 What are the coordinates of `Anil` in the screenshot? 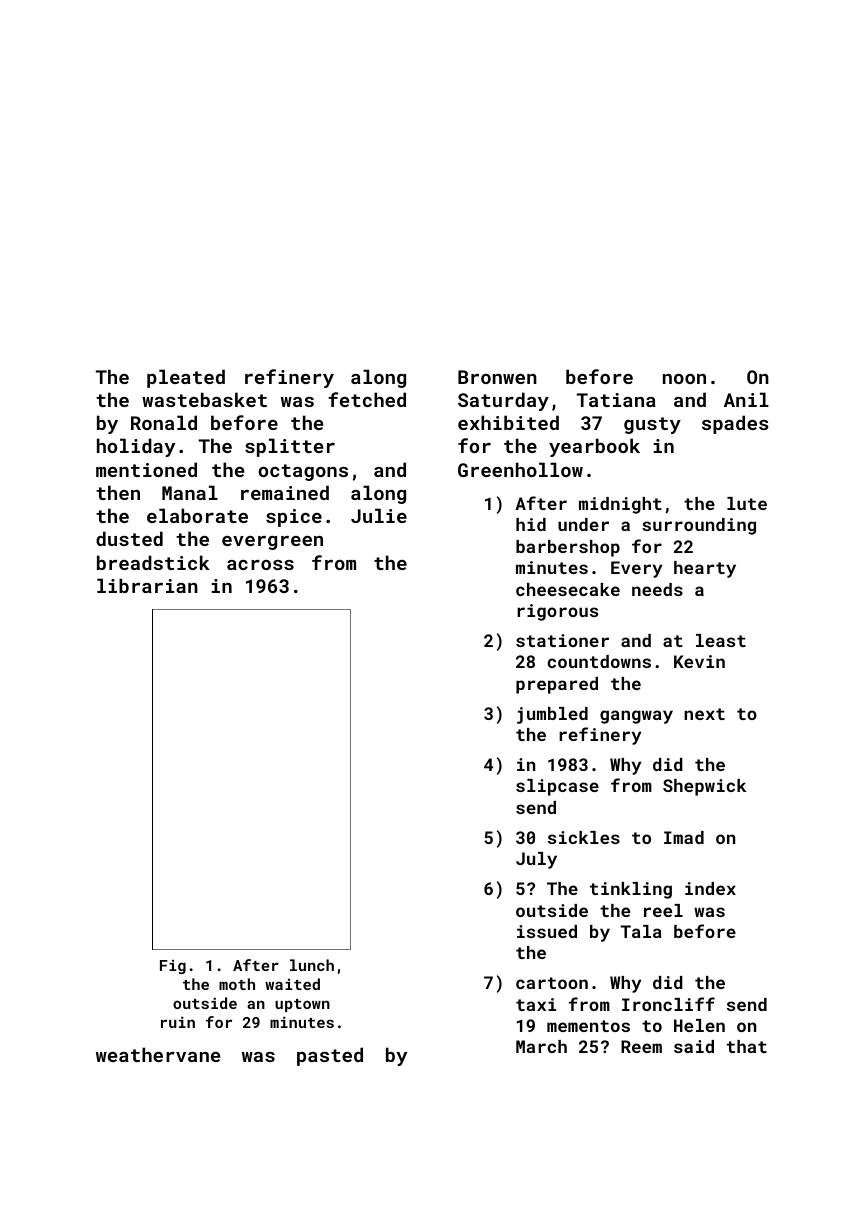 It's located at (746, 399).
